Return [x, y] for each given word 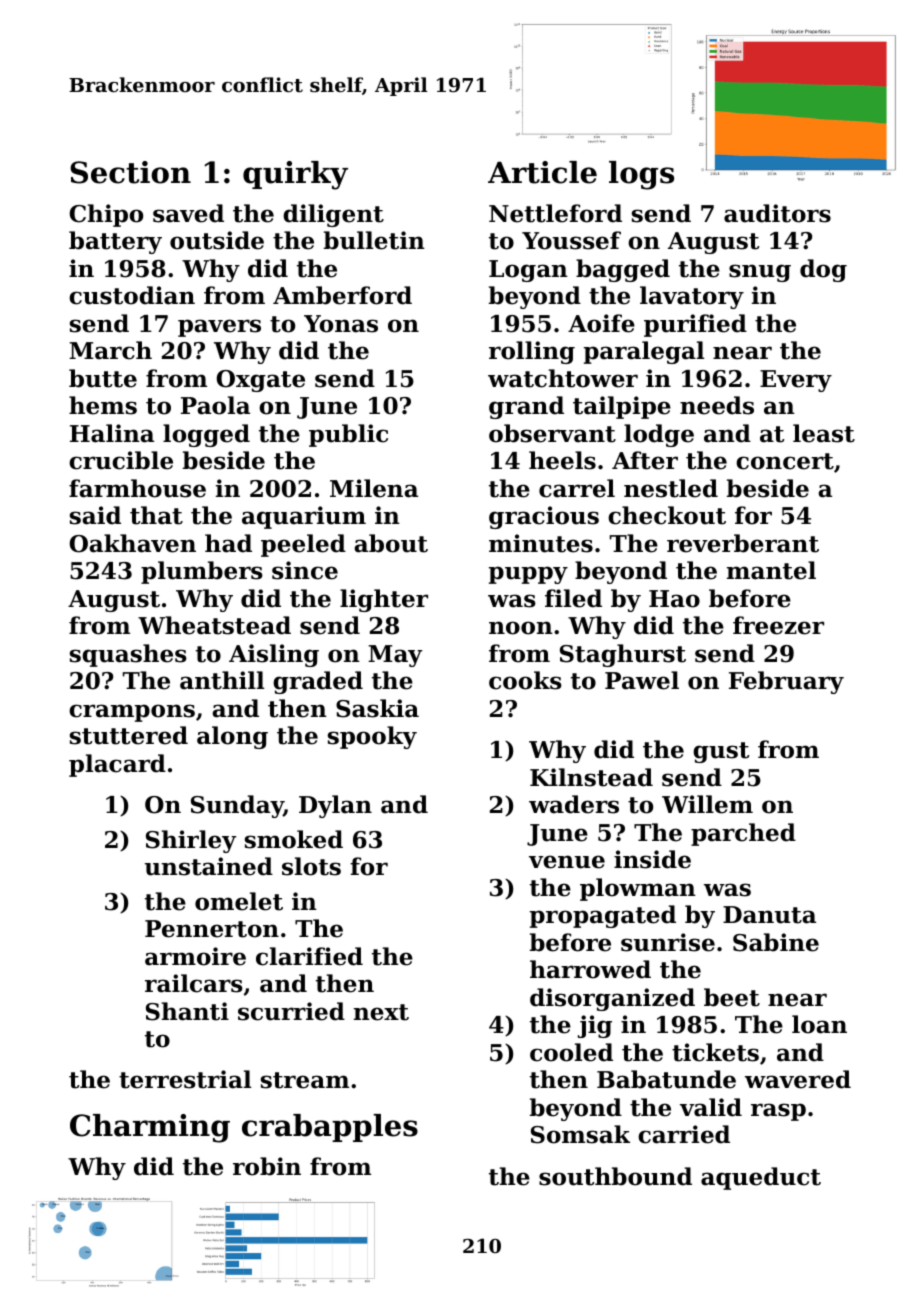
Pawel [642, 680]
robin [267, 1166]
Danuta [769, 915]
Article [542, 172]
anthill [222, 680]
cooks [525, 680]
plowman [638, 889]
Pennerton [212, 929]
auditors [777, 213]
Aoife [601, 323]
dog [823, 270]
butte [103, 378]
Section [130, 172]
